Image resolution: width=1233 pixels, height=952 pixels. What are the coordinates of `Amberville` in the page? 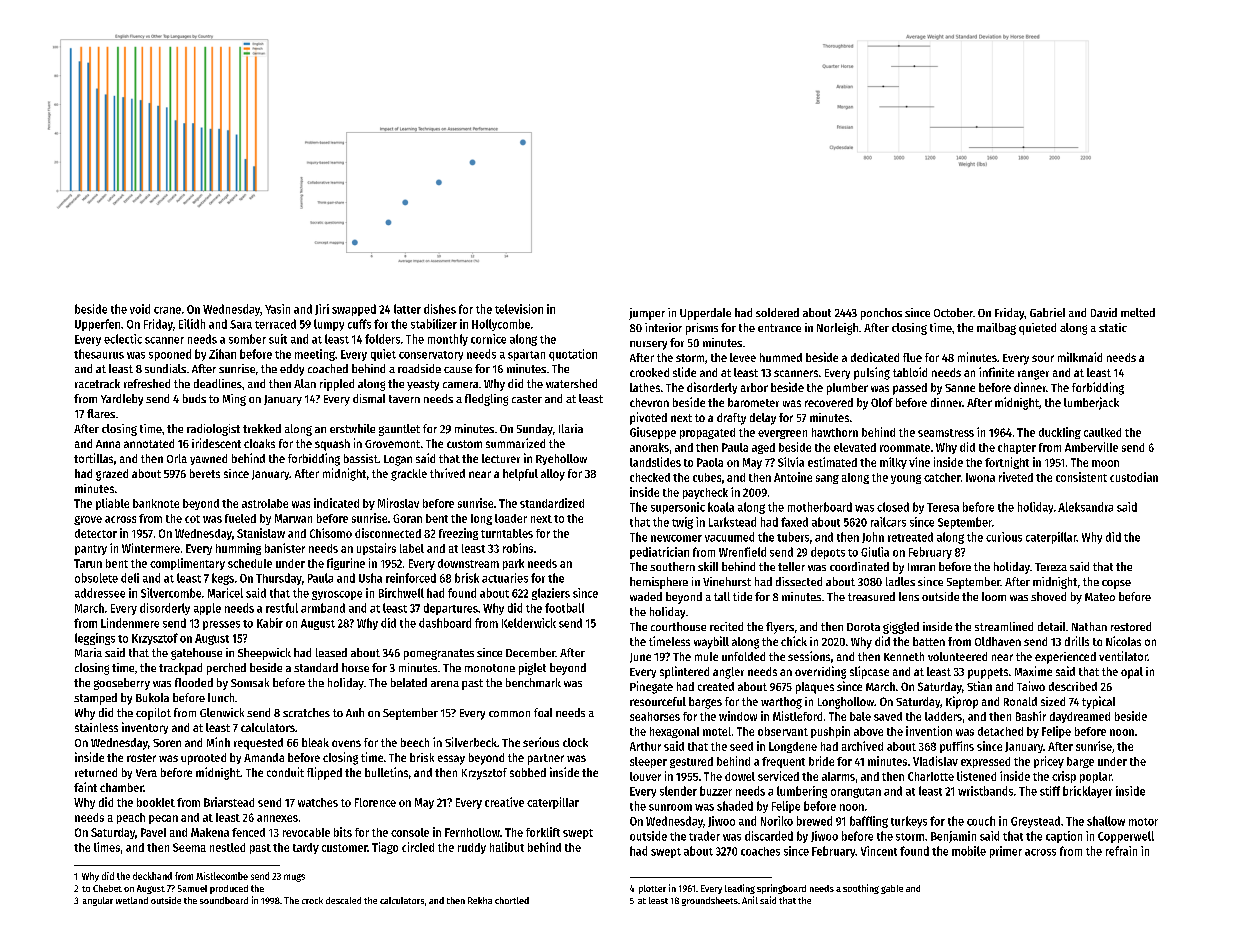 It's located at (1091, 447).
